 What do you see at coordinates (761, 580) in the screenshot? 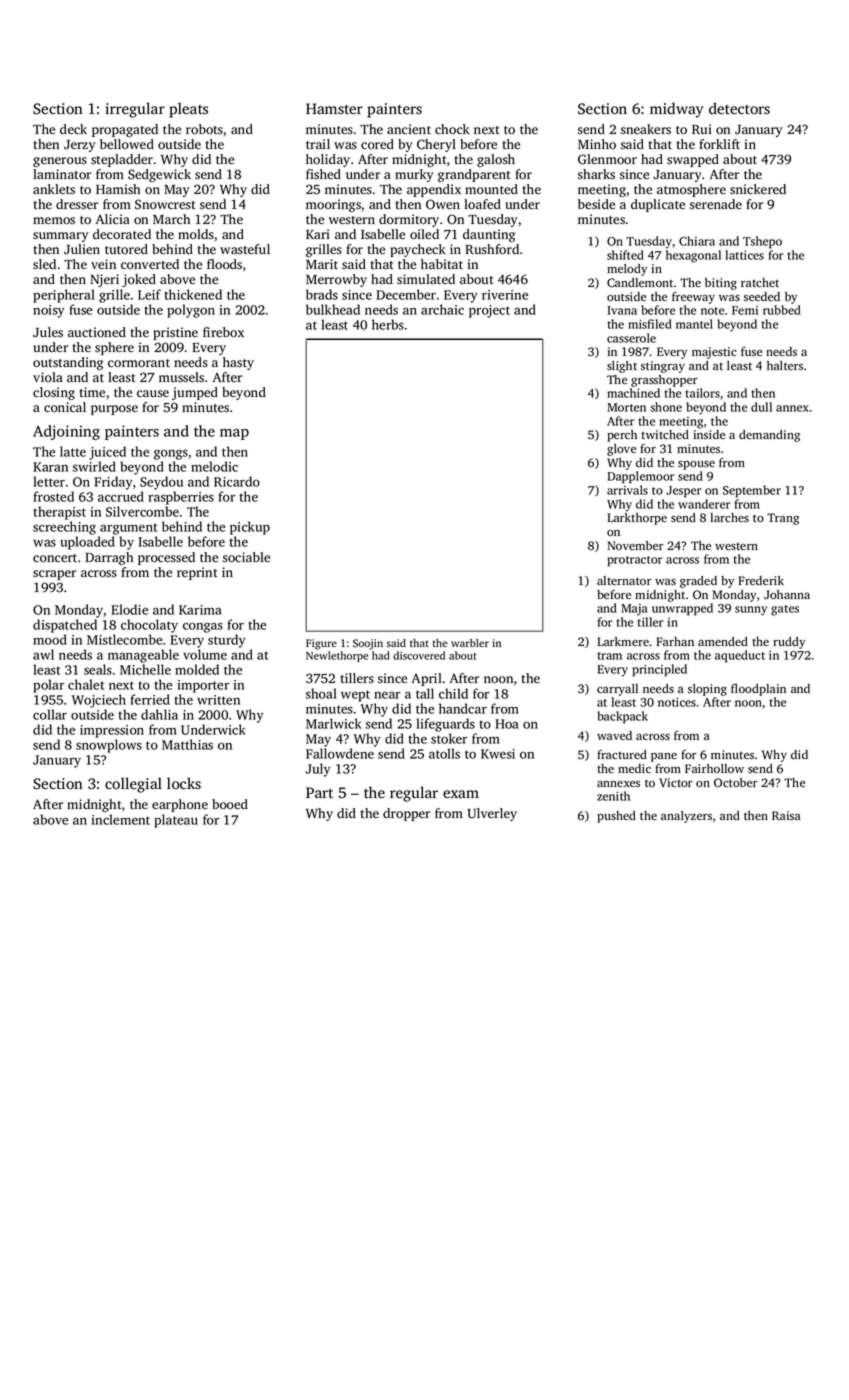
I see `Frederik` at bounding box center [761, 580].
